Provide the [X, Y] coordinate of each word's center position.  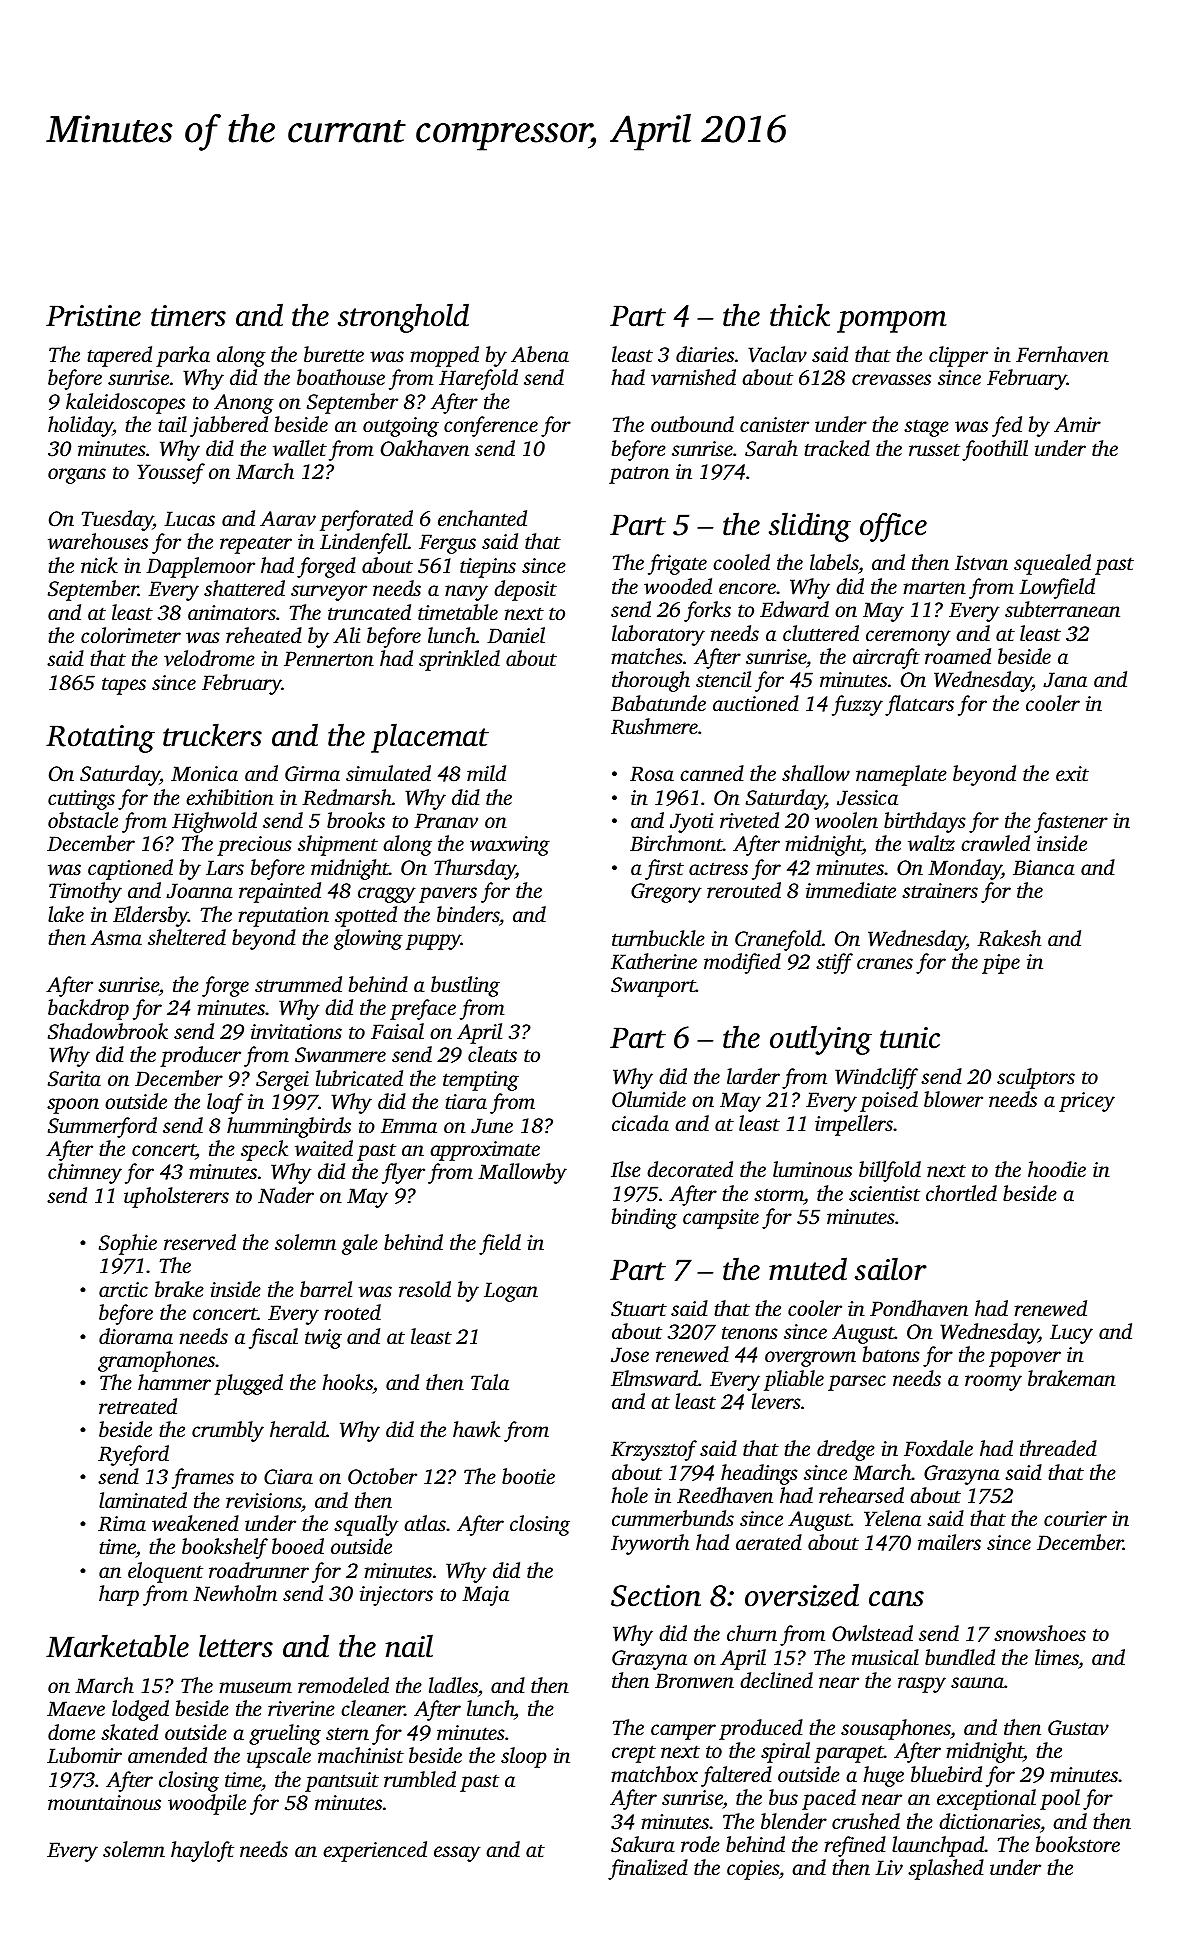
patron [639, 475]
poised [889, 1101]
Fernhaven [1062, 354]
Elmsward [654, 1378]
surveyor [329, 593]
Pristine [93, 316]
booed [298, 1546]
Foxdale [938, 1448]
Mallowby [522, 1173]
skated [129, 1732]
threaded [1058, 1448]
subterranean [1062, 609]
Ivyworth [650, 1544]
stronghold [403, 318]
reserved [200, 1242]
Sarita [74, 1079]
